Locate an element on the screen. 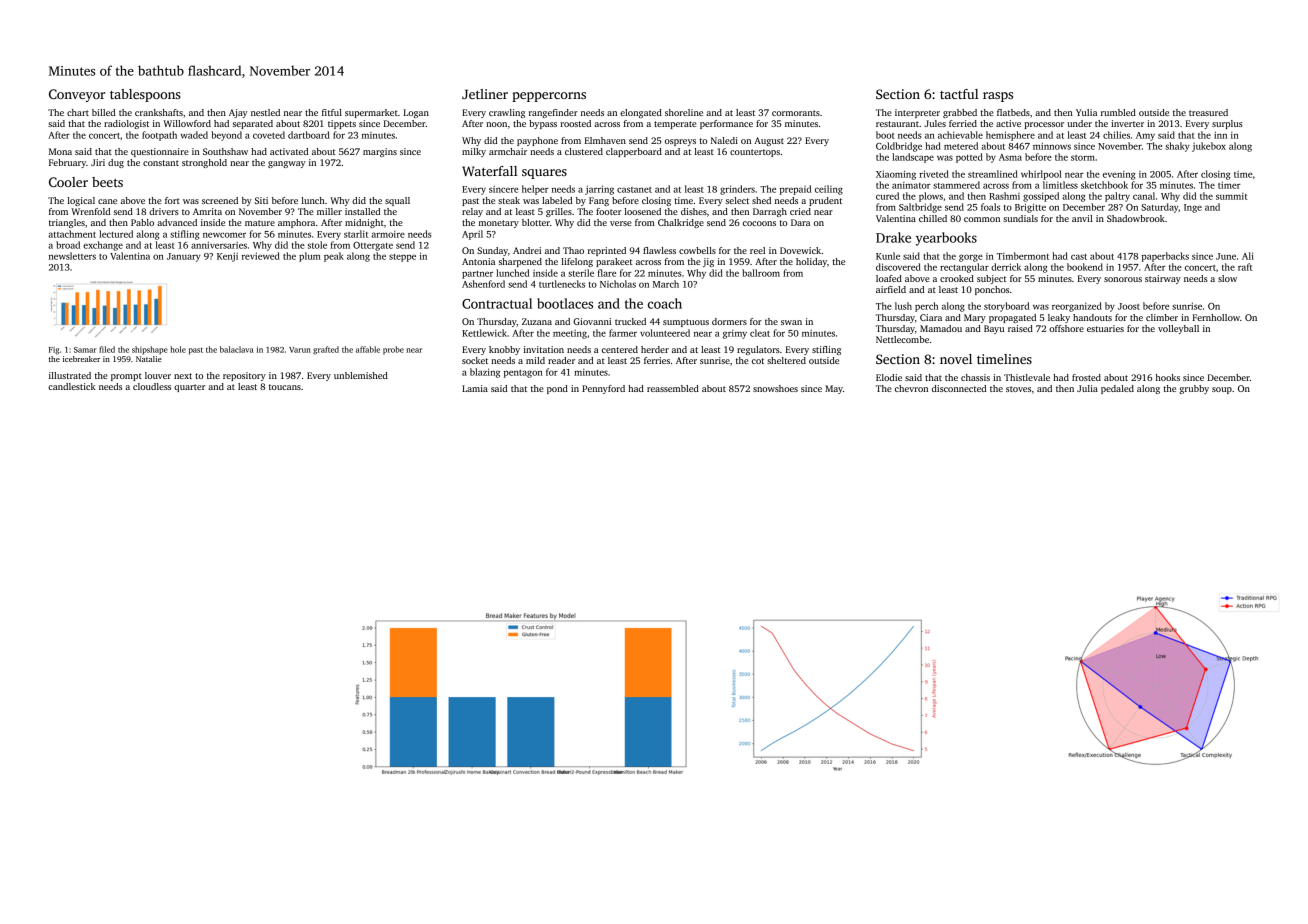 The width and height of the screenshot is (1308, 924). Samar is located at coordinates (85, 350).
